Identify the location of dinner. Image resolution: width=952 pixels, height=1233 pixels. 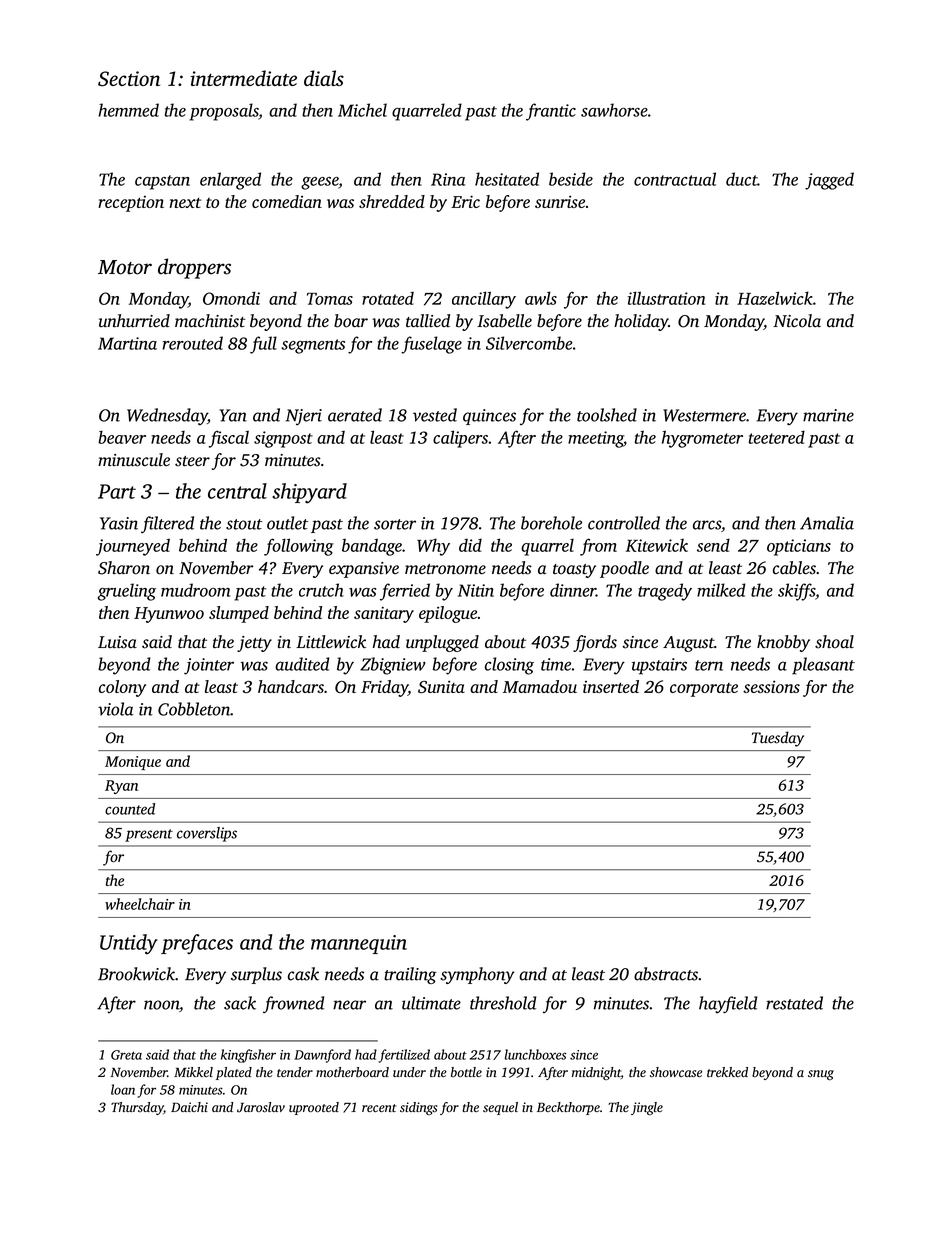
(573, 590).
